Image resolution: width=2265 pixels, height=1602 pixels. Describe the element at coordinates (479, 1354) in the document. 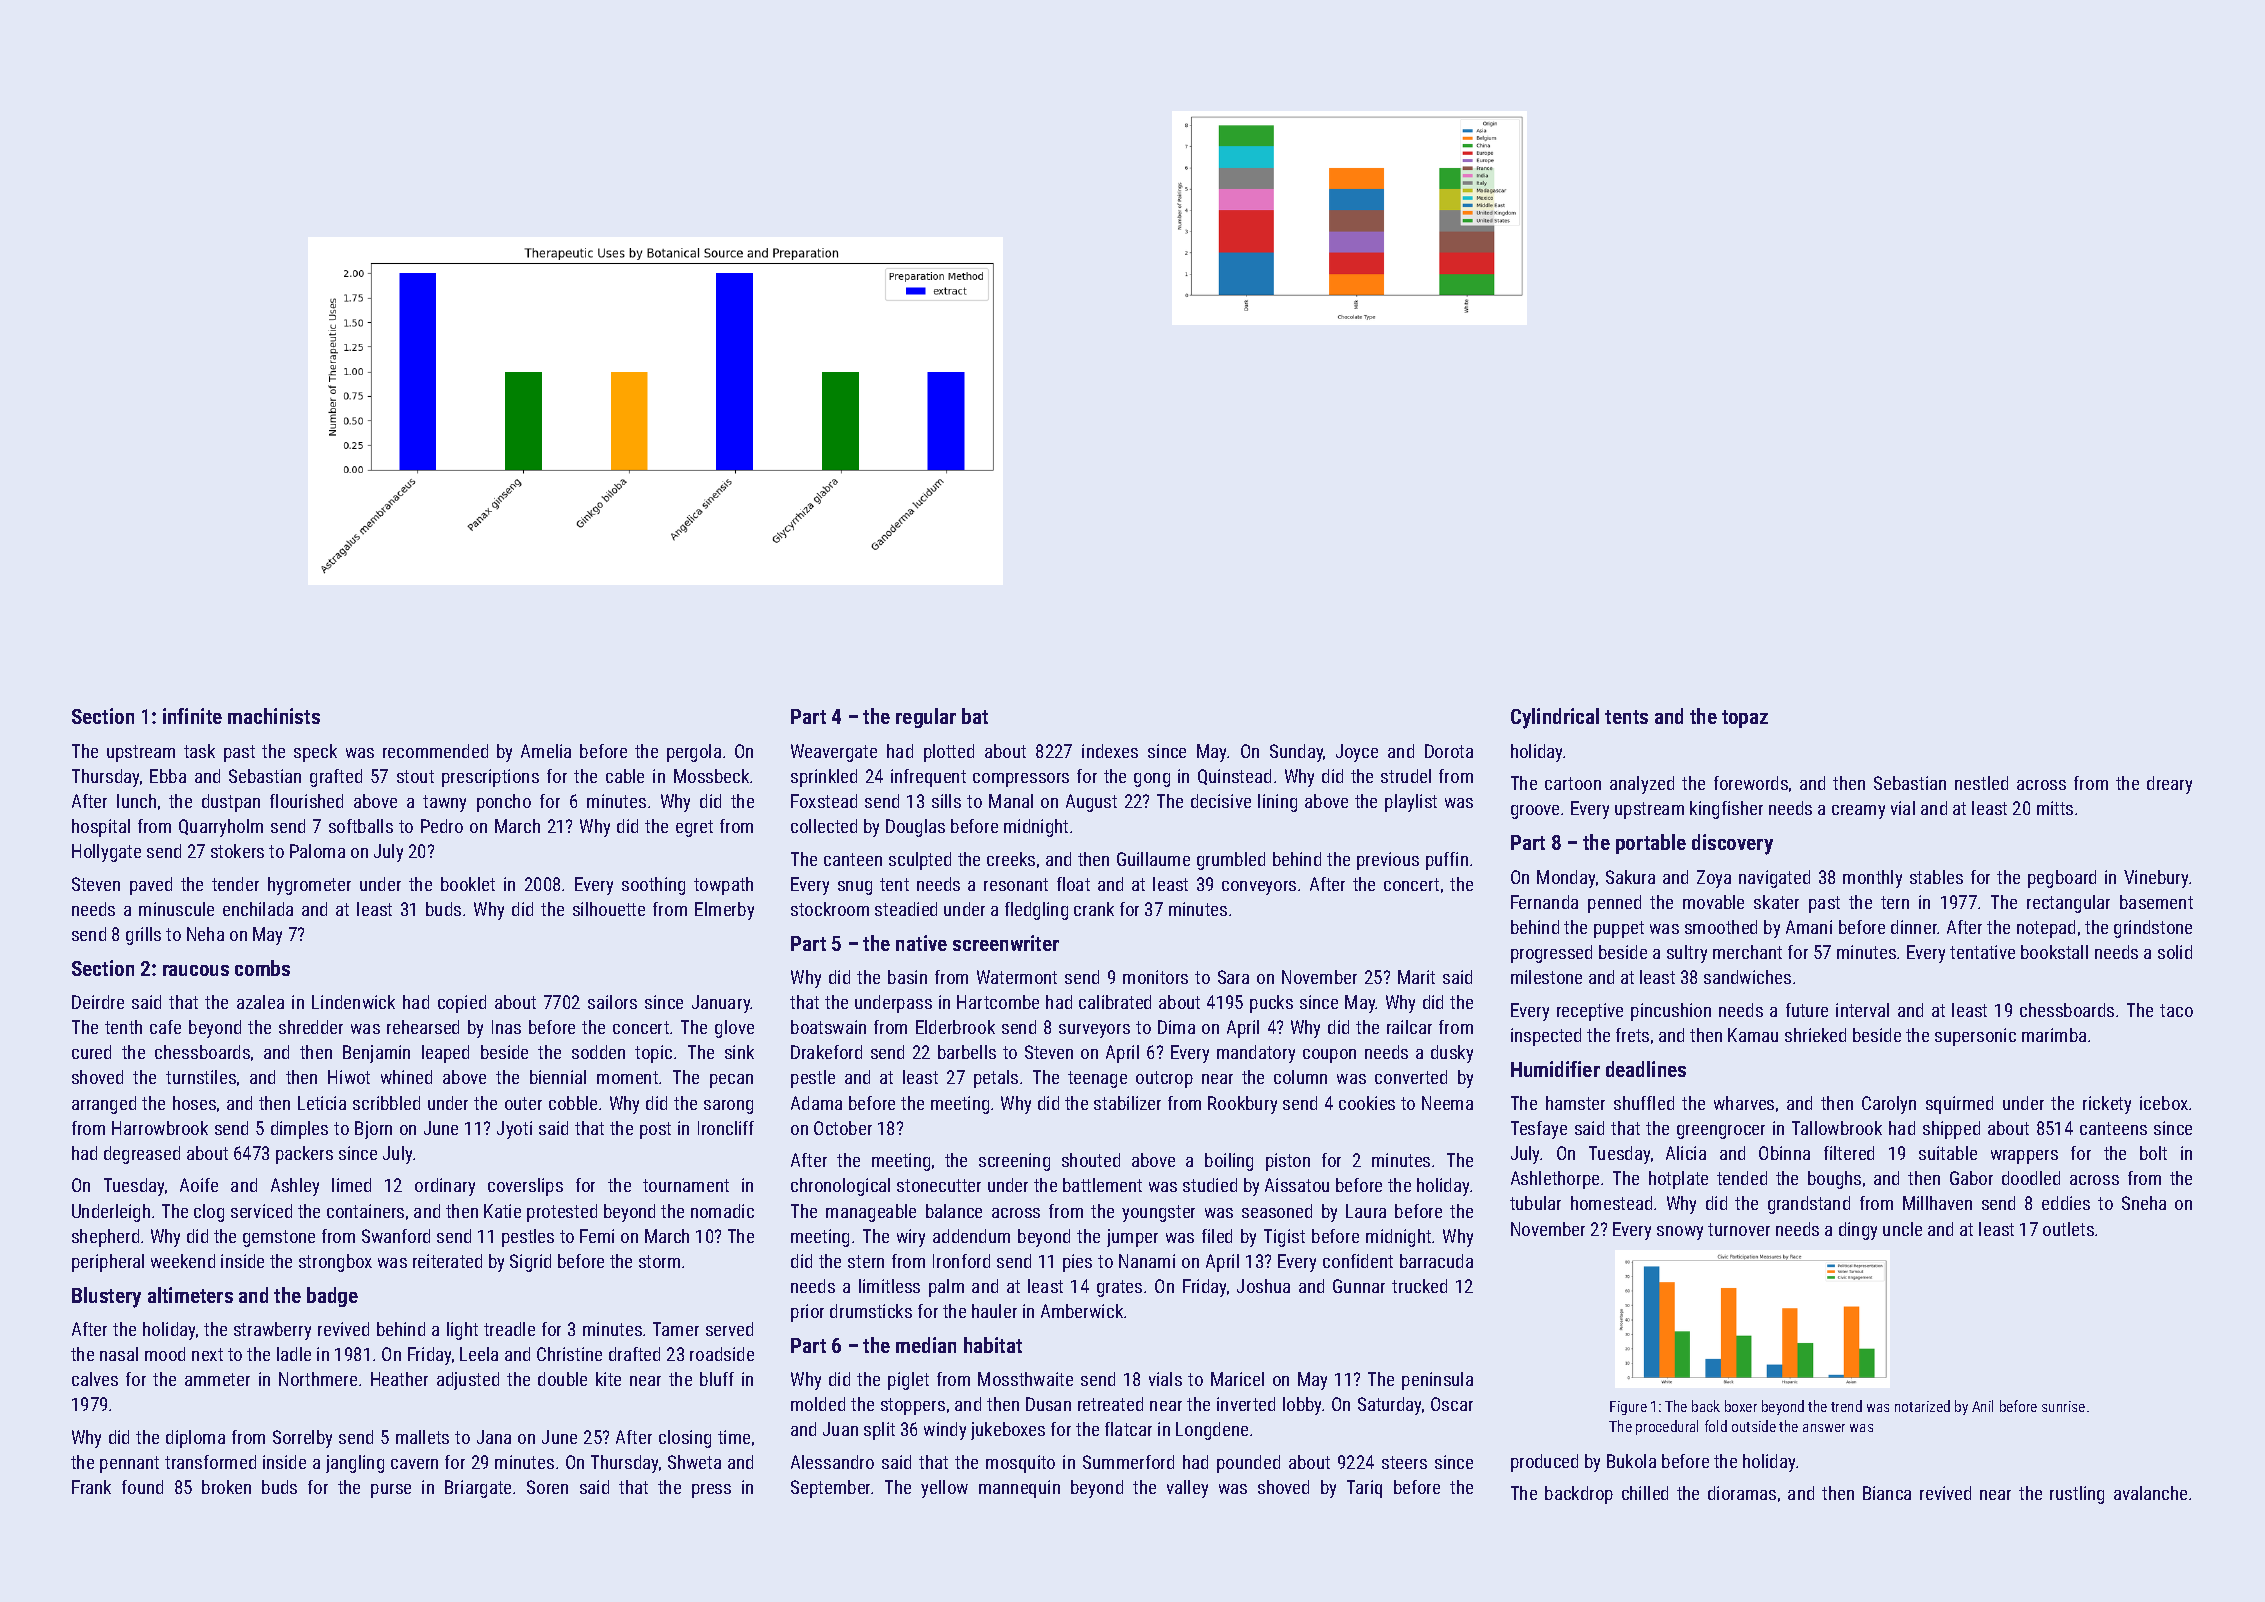

I see `Leela` at that location.
